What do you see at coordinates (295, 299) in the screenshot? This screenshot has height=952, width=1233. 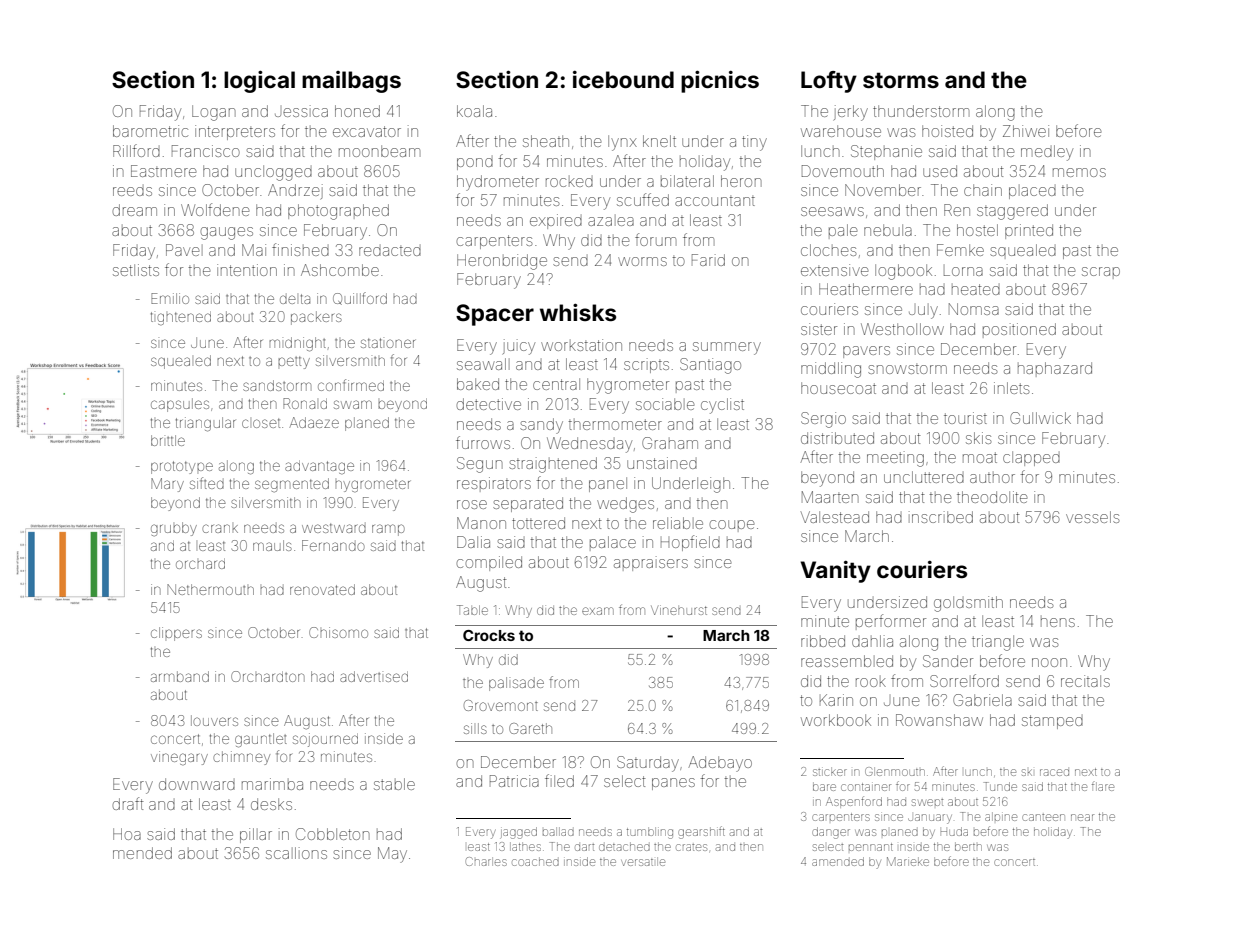 I see `delta` at bounding box center [295, 299].
